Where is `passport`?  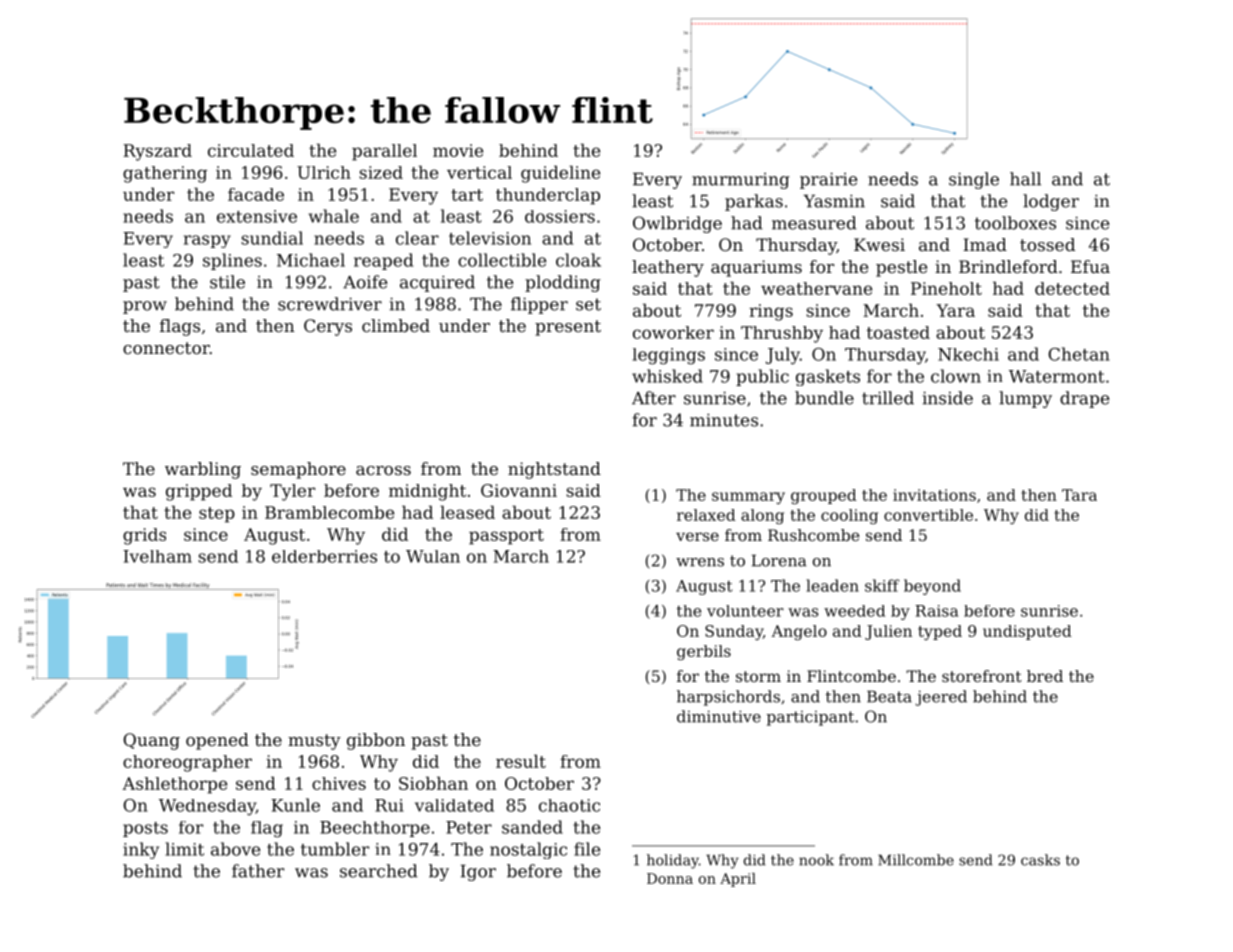
passport is located at coordinates (506, 537).
